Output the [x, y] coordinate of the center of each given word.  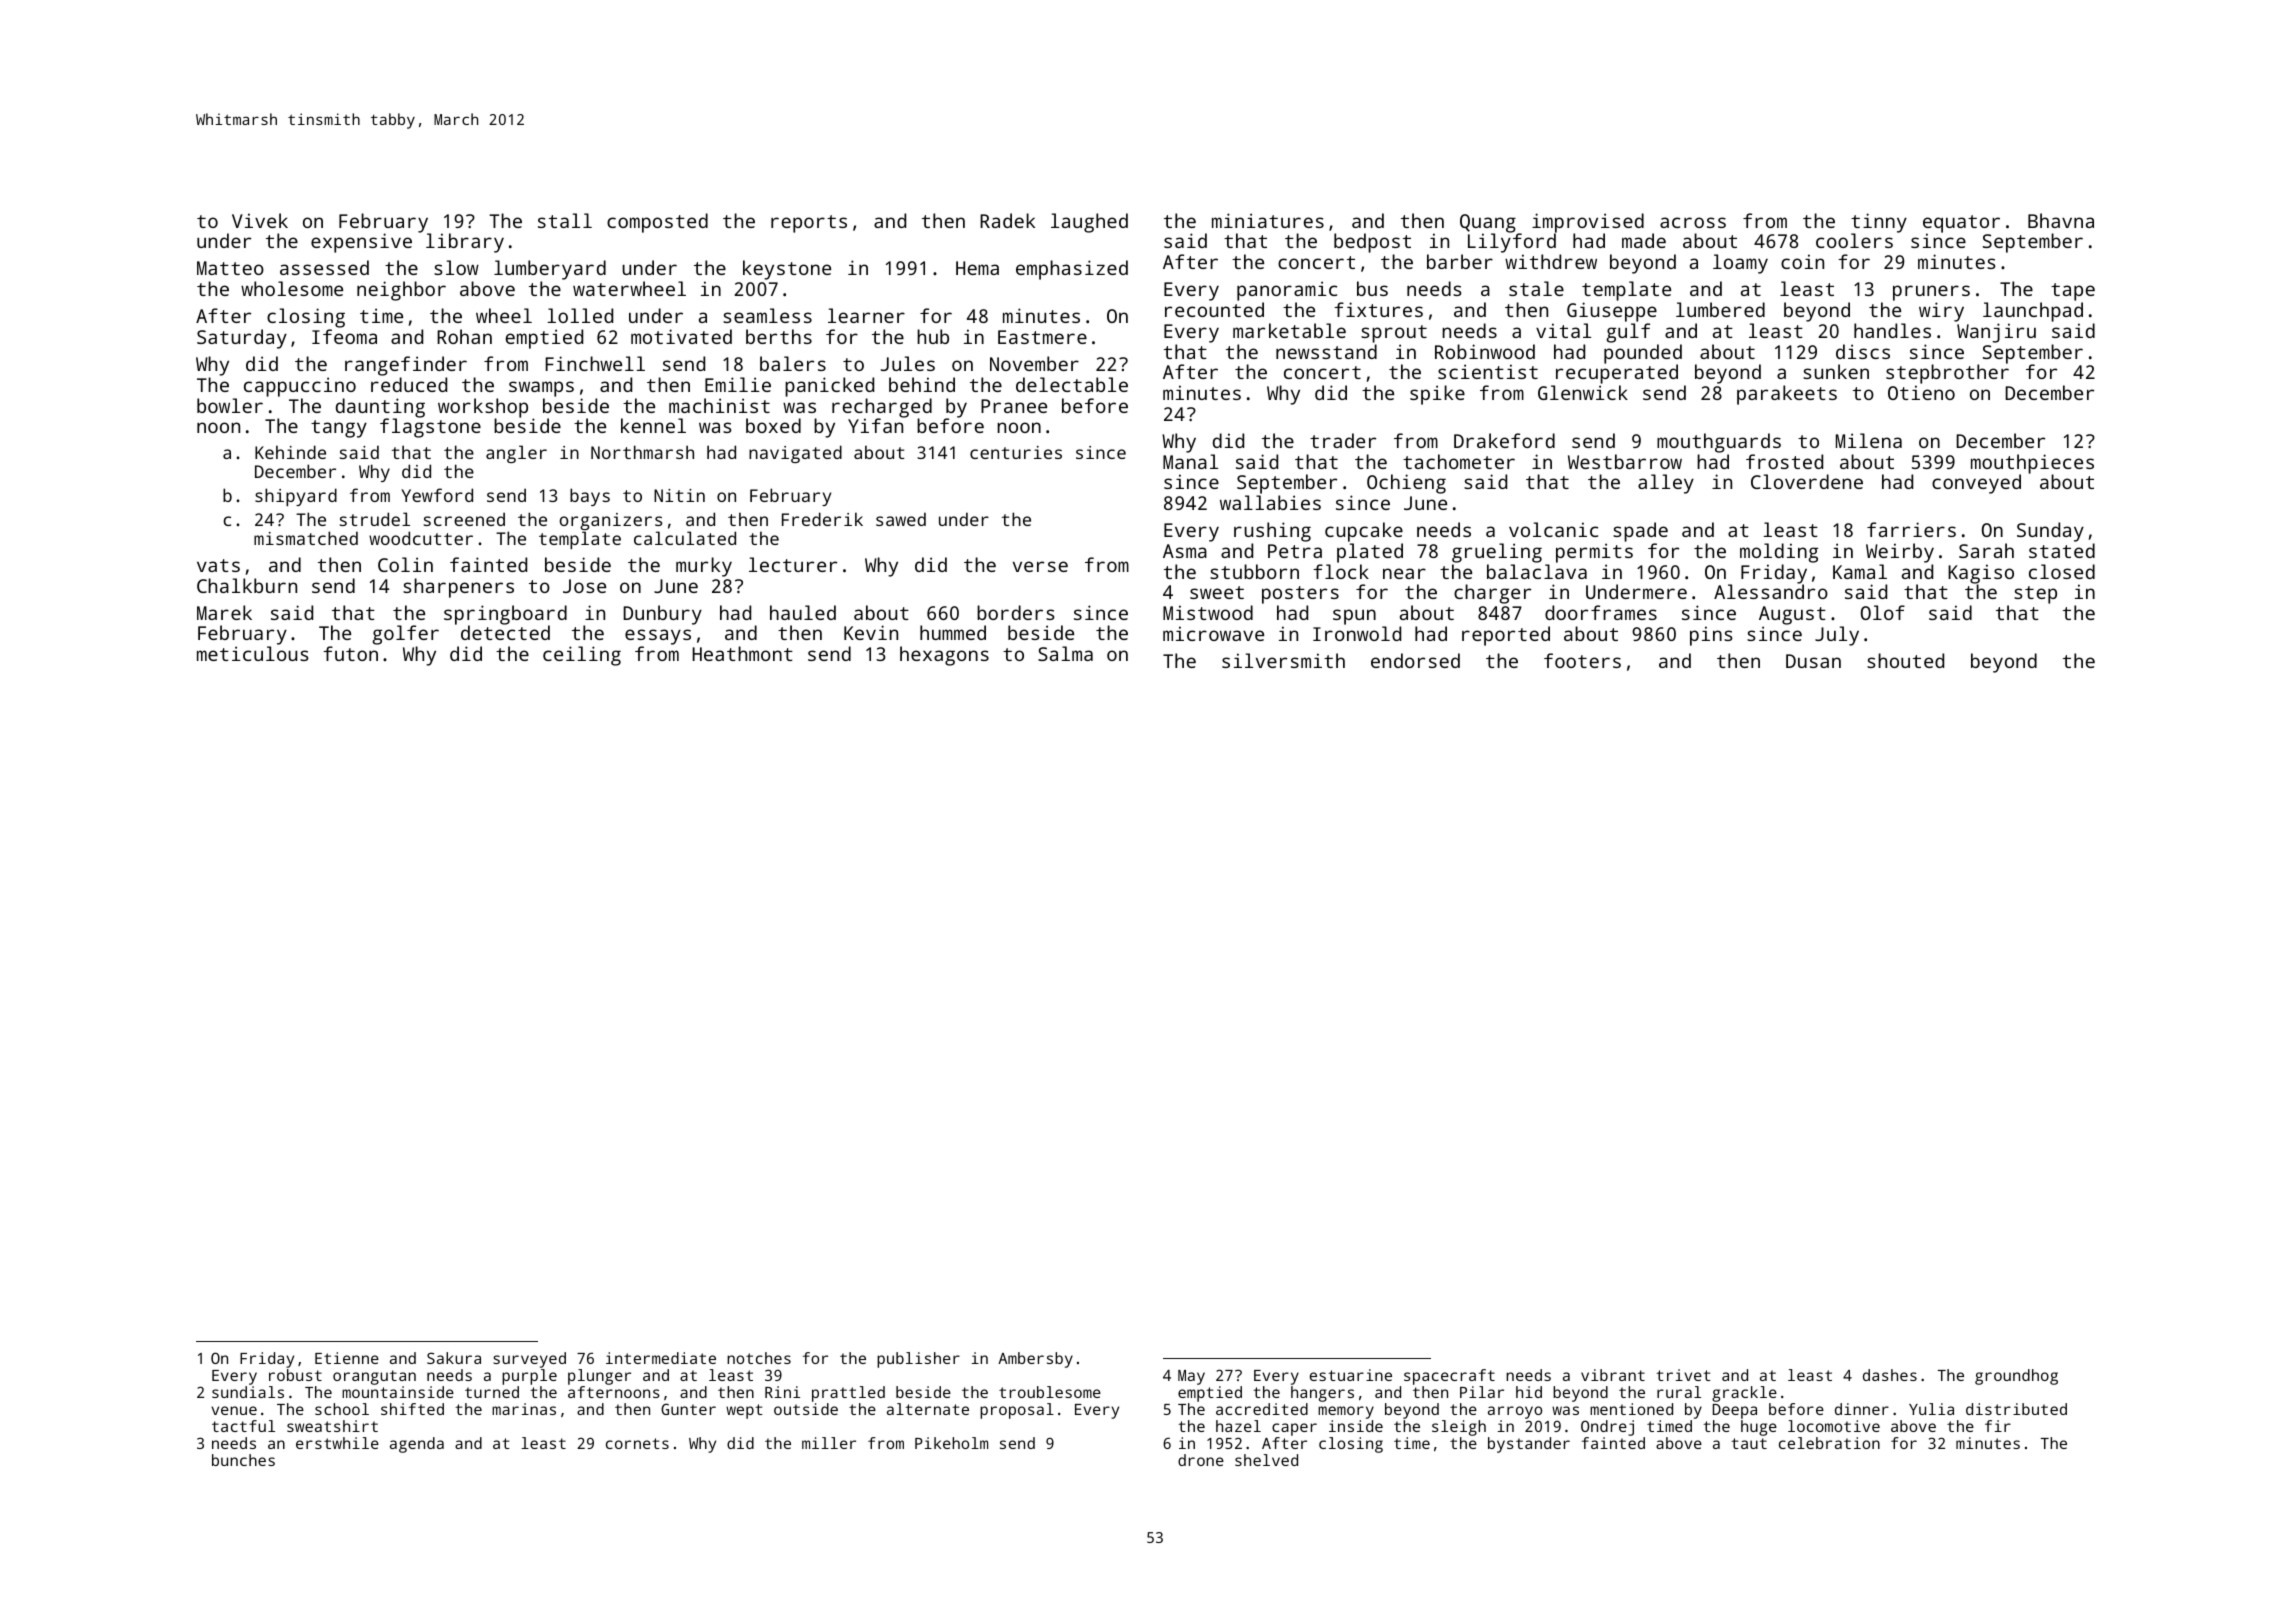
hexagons [944, 656]
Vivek [260, 220]
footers [1582, 660]
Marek [224, 612]
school [342, 1409]
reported [1506, 636]
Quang [1488, 224]
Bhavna [2061, 220]
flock [1341, 571]
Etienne [347, 1358]
